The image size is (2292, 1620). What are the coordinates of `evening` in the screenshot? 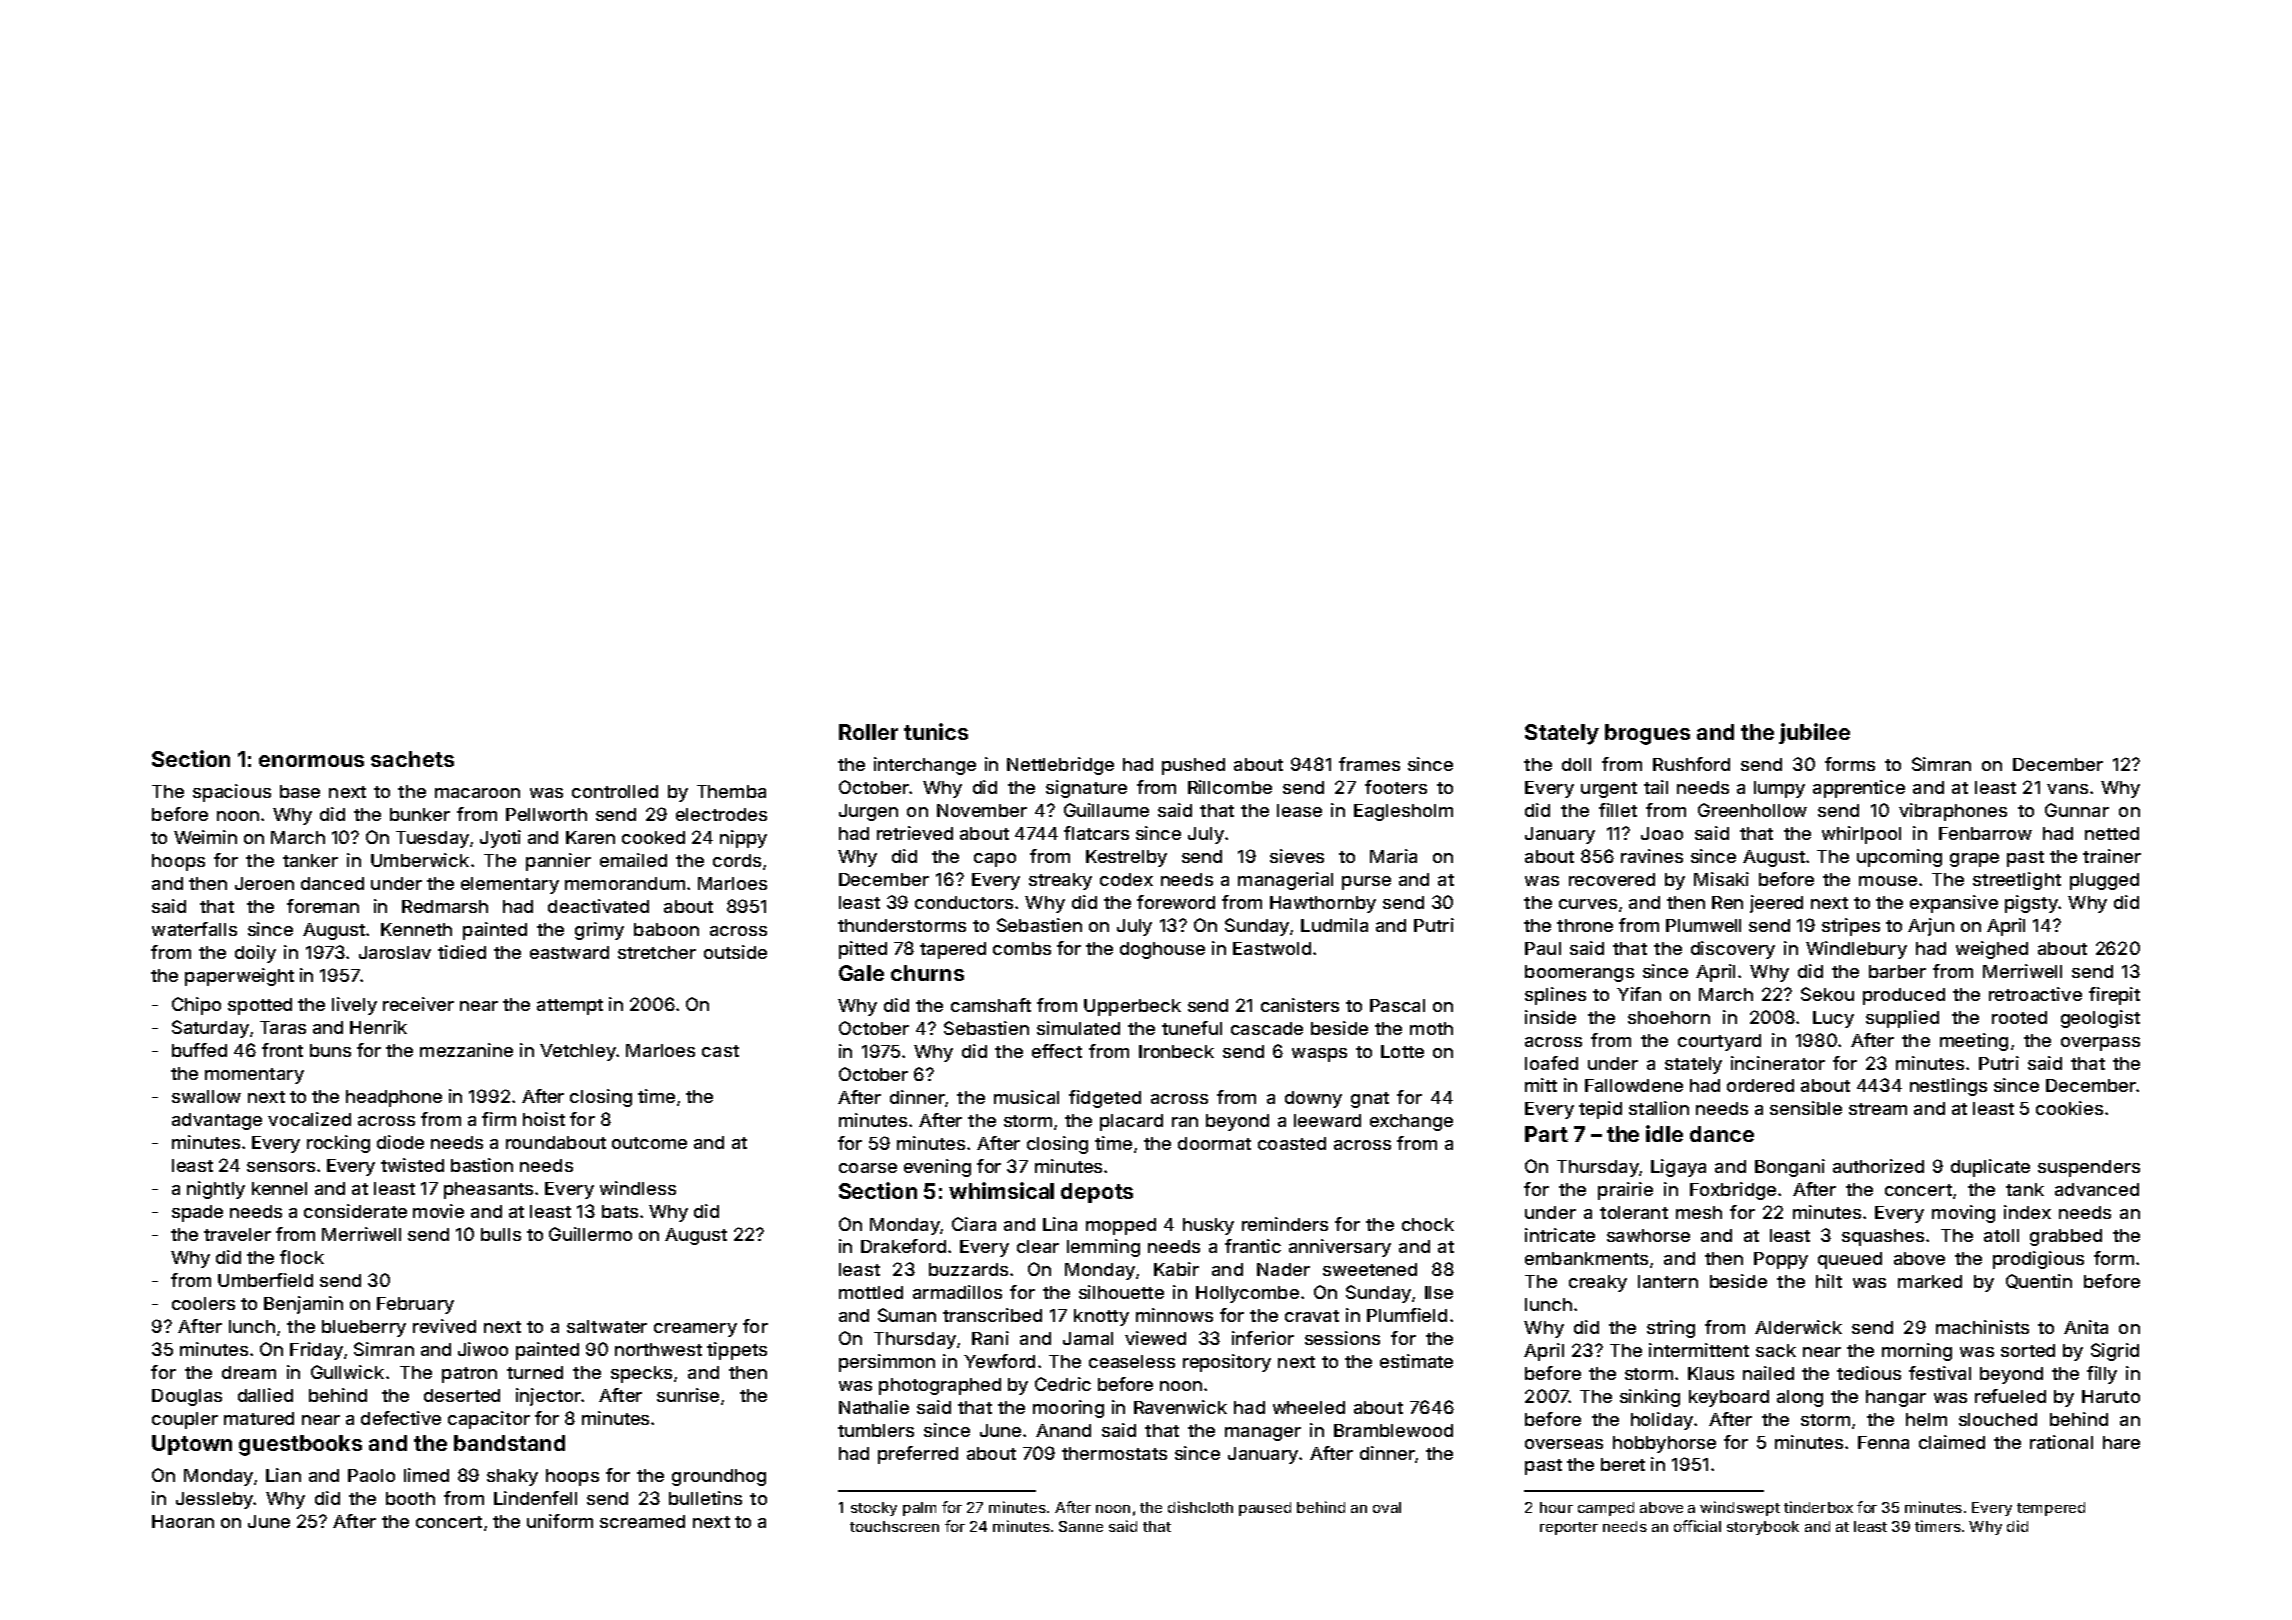 It's located at (937, 1168).
